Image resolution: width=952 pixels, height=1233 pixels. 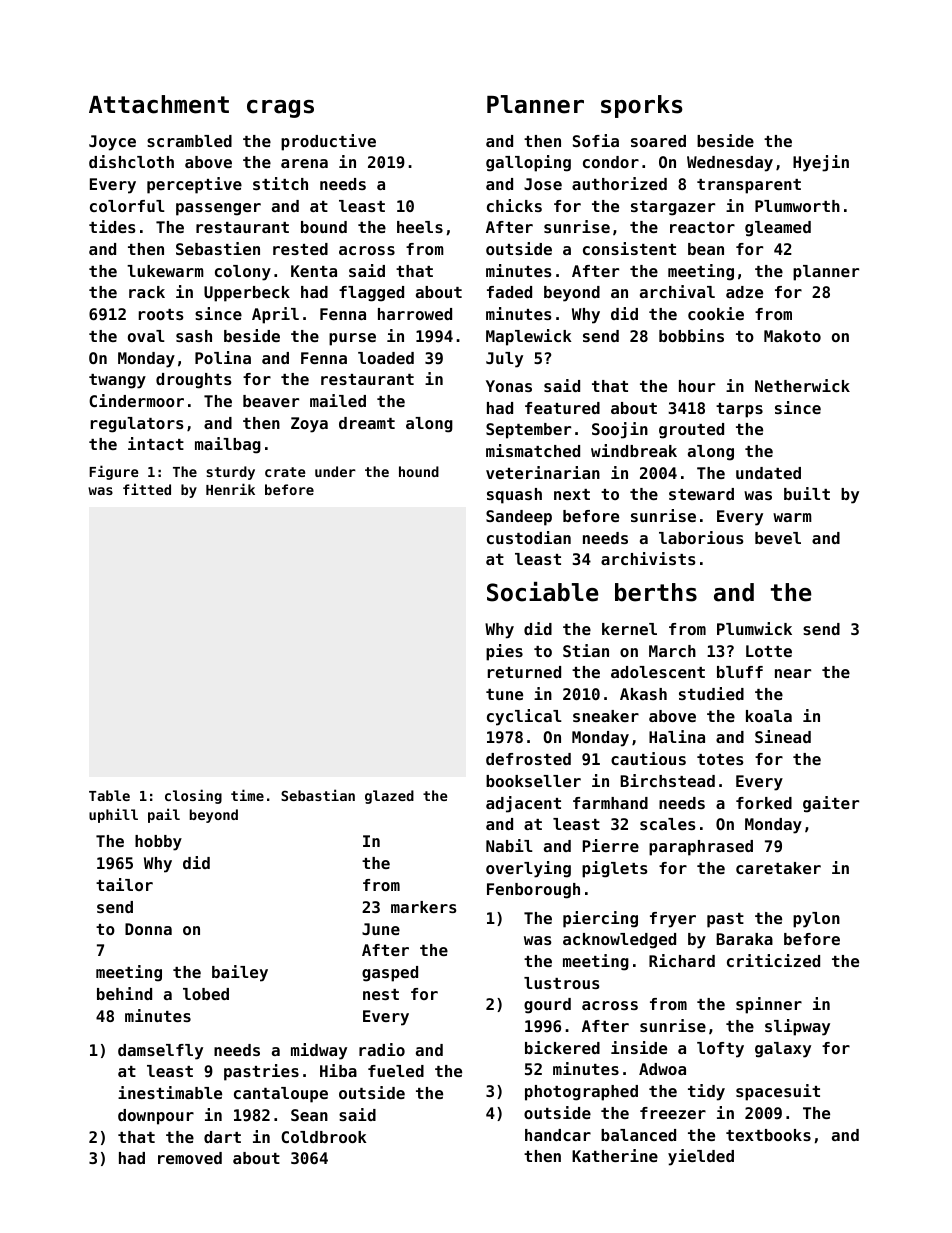 What do you see at coordinates (768, 1135) in the screenshot?
I see `textbooks` at bounding box center [768, 1135].
